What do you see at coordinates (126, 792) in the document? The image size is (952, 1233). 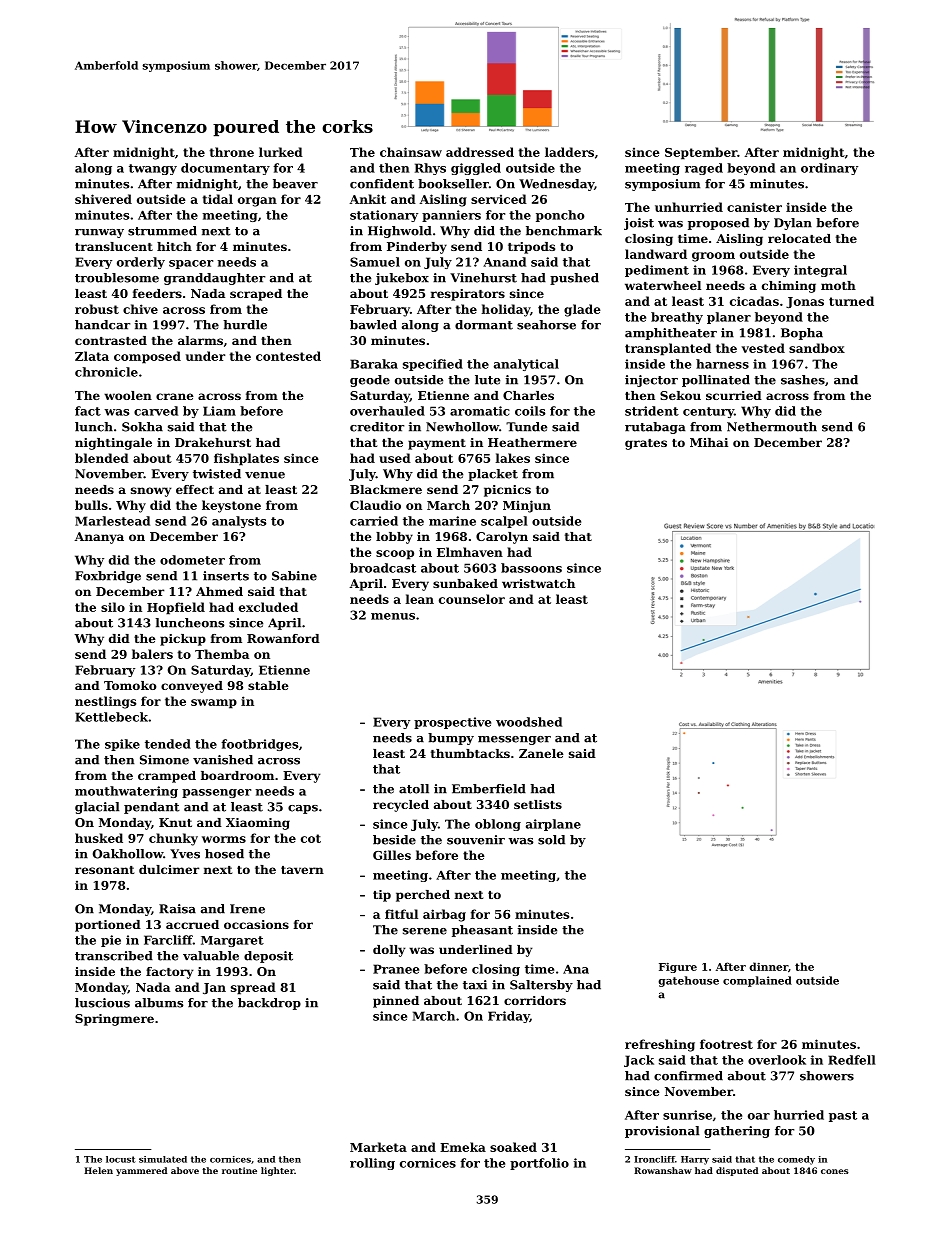 I see `mouthwatering` at bounding box center [126, 792].
